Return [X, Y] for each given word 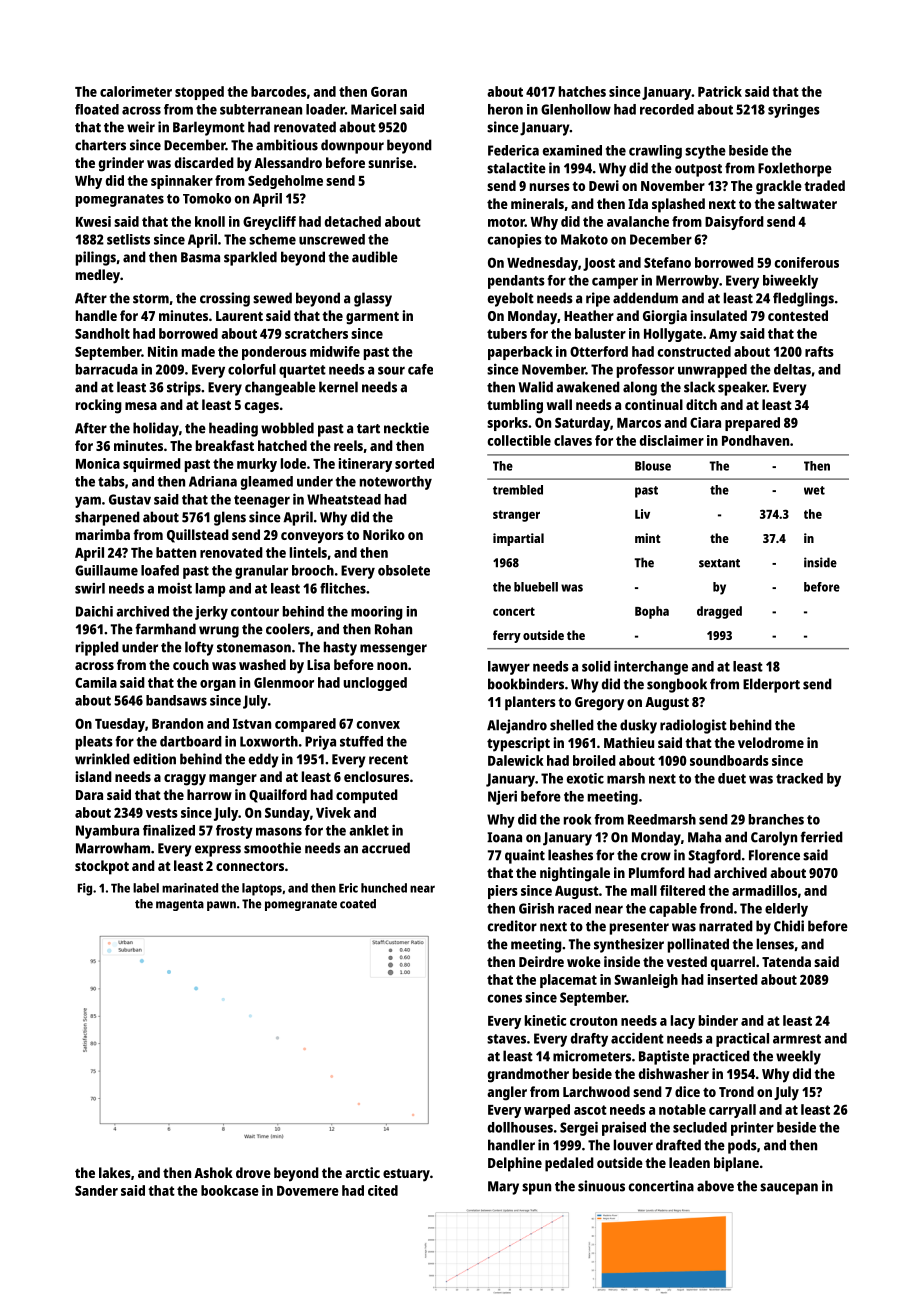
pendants [516, 282]
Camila [96, 682]
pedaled [569, 1164]
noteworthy [396, 483]
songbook [677, 685]
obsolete [404, 570]
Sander [96, 1190]
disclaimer [672, 440]
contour [255, 612]
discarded [204, 162]
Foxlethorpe [795, 169]
